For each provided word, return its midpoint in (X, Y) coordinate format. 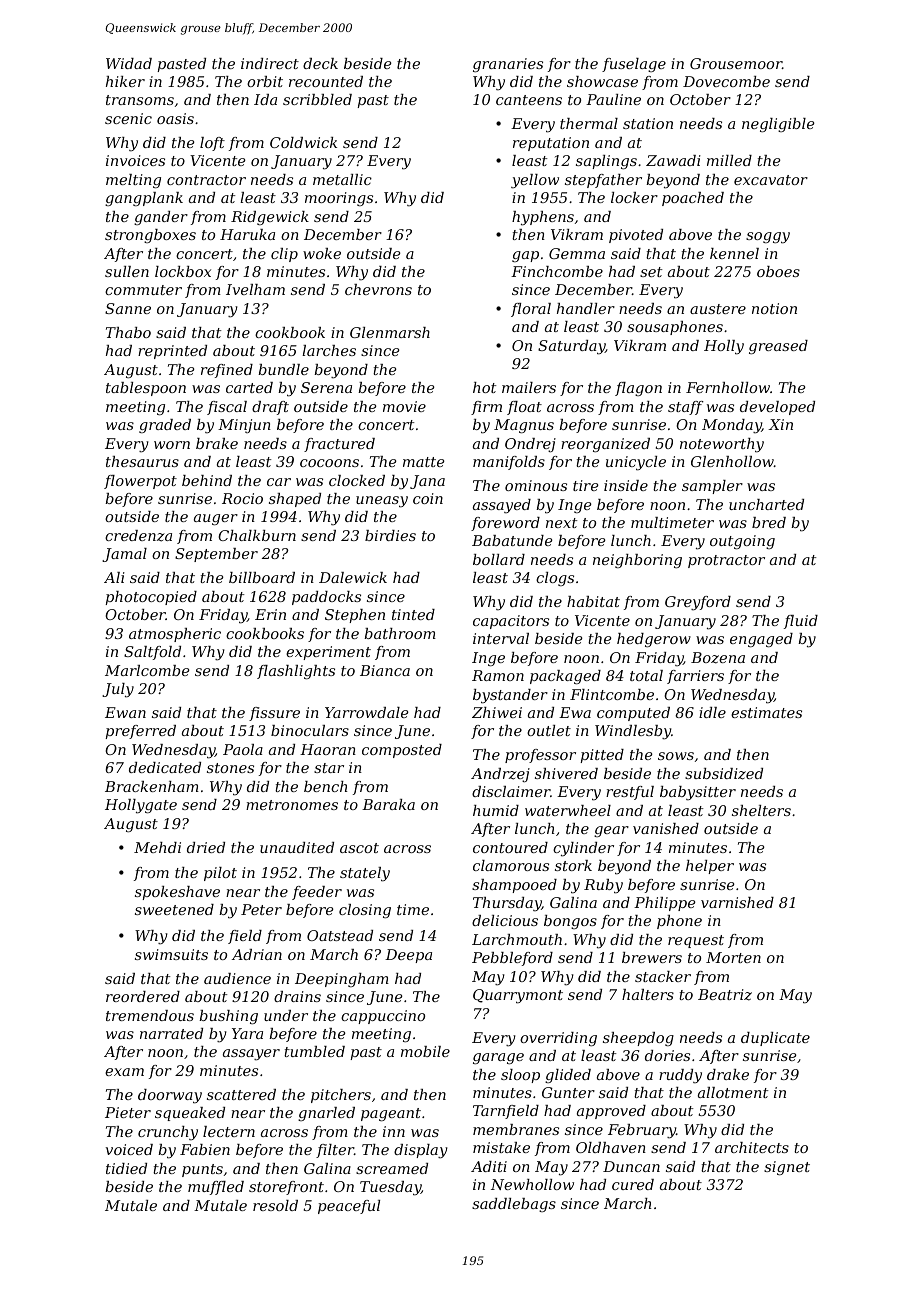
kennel (734, 253)
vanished (666, 828)
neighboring (637, 561)
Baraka (388, 804)
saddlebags (514, 1205)
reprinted (172, 352)
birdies (390, 535)
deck (320, 63)
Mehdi (157, 847)
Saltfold (152, 653)
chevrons (378, 289)
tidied (126, 1168)
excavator (771, 180)
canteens (529, 100)
